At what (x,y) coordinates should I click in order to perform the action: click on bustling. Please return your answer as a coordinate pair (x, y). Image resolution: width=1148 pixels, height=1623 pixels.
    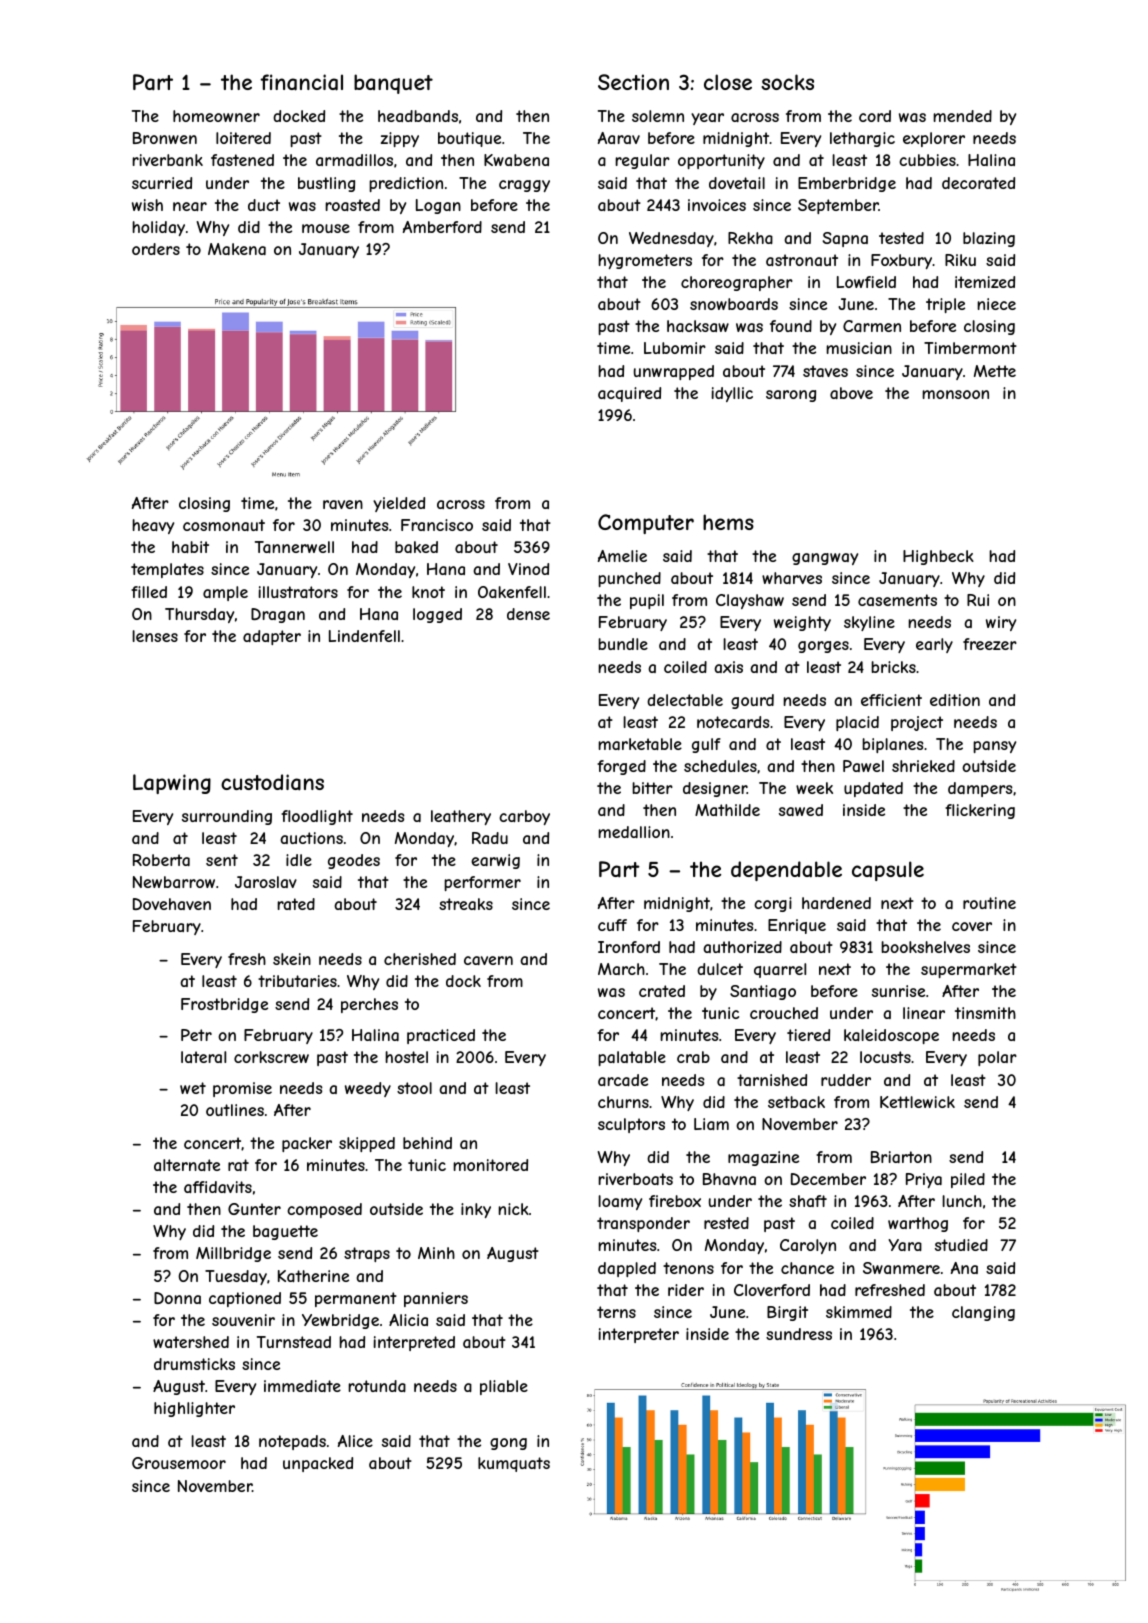
    Looking at the image, I should click on (326, 184).
